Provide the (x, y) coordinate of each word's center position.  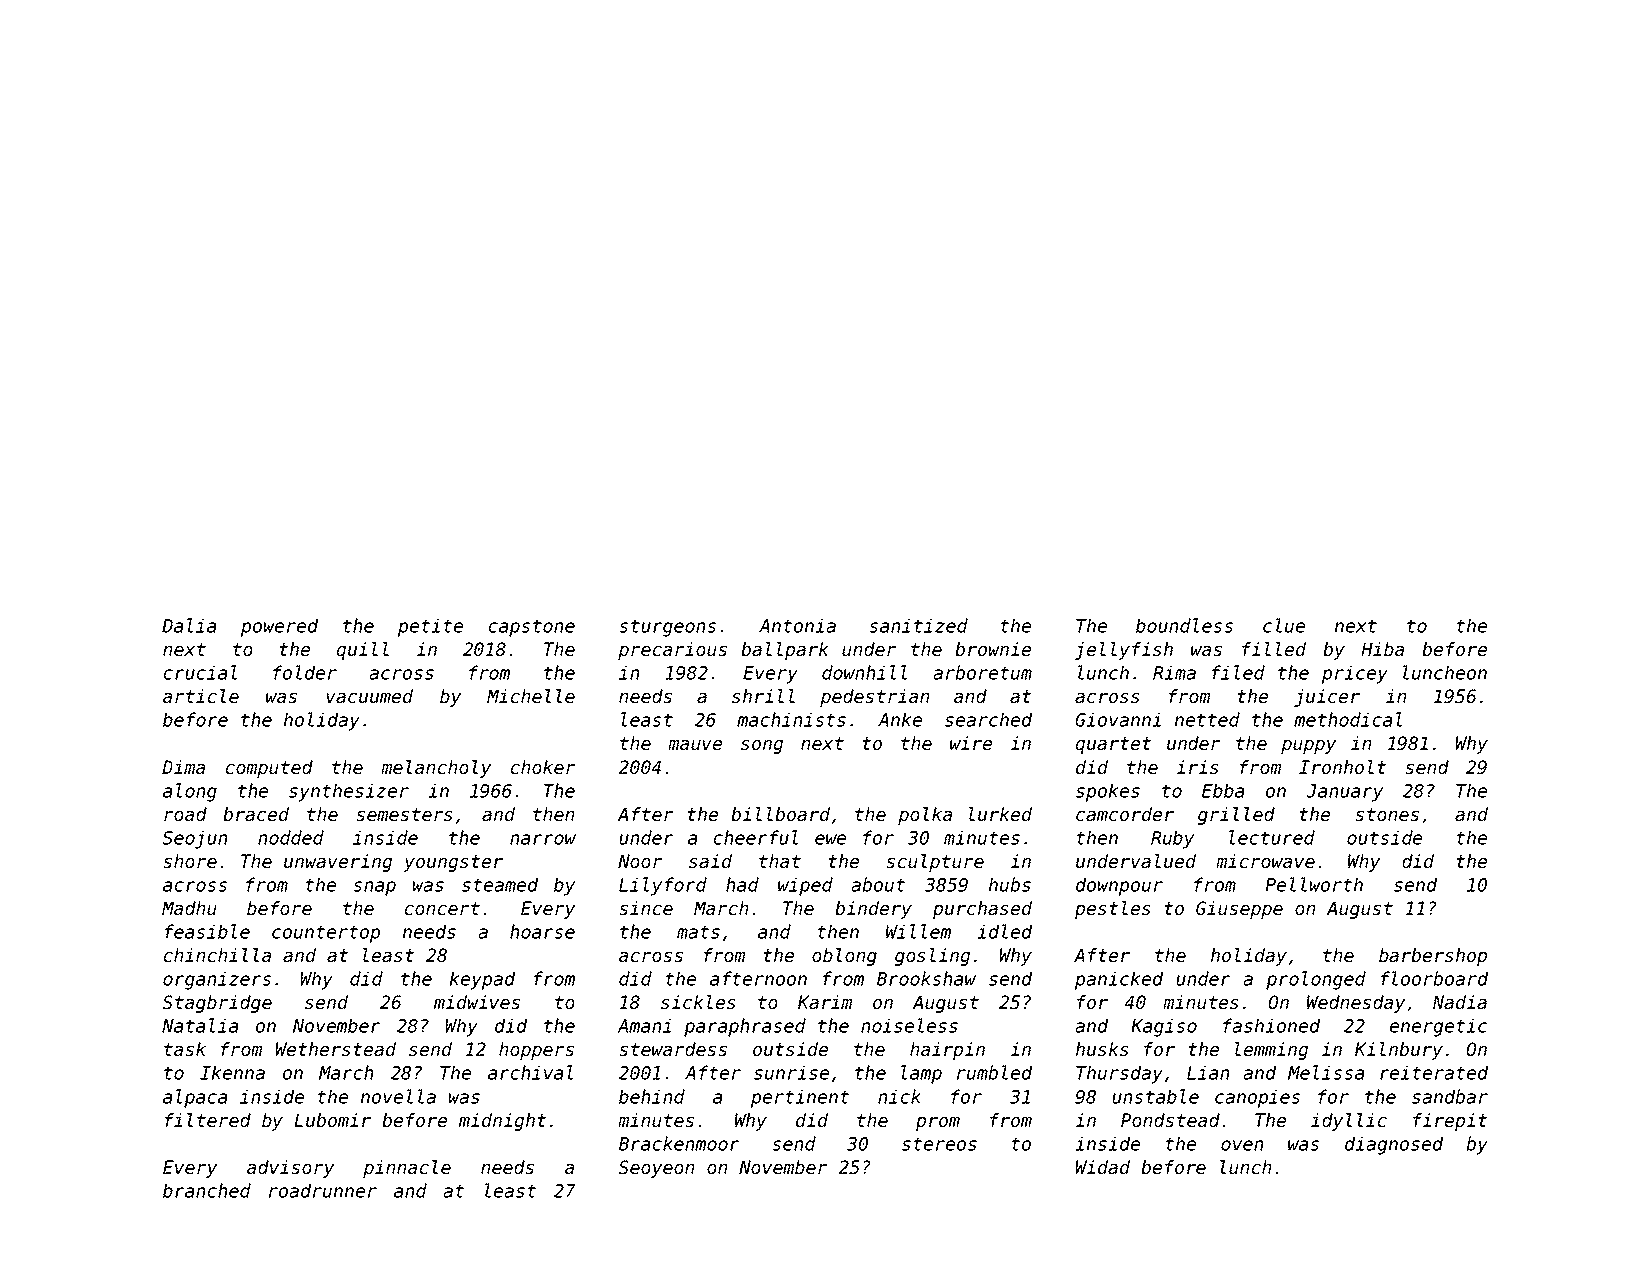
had (742, 884)
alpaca (195, 1098)
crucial (200, 672)
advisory (290, 1169)
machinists (791, 719)
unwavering (338, 863)
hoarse (542, 931)
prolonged (1316, 980)
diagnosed (1394, 1145)
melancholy (436, 769)
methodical (1348, 719)
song (762, 747)
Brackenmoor (679, 1143)
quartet (1113, 745)
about (878, 884)
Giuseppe (1239, 910)
